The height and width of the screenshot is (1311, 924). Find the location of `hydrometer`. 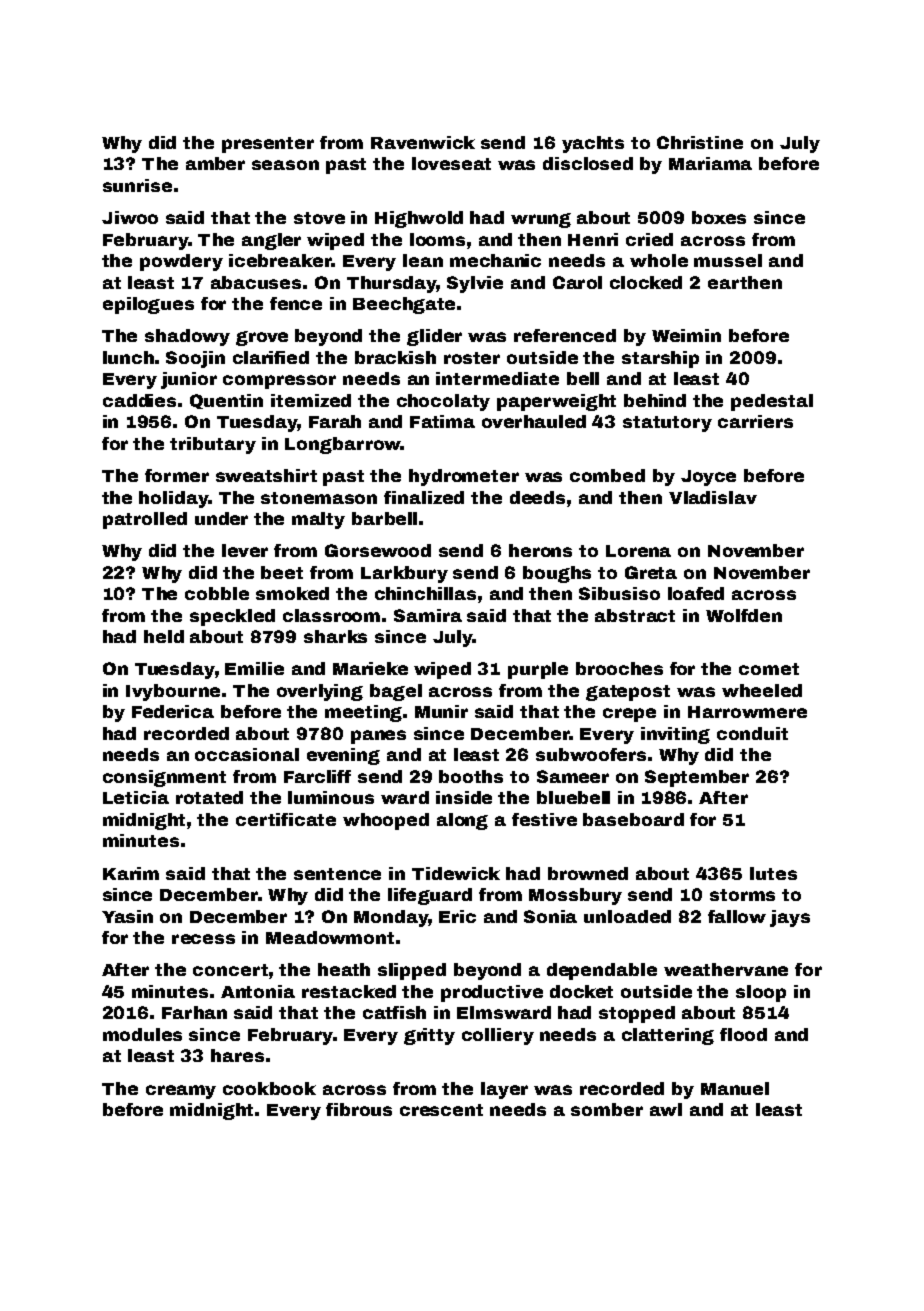

hydrometer is located at coordinates (464, 477).
